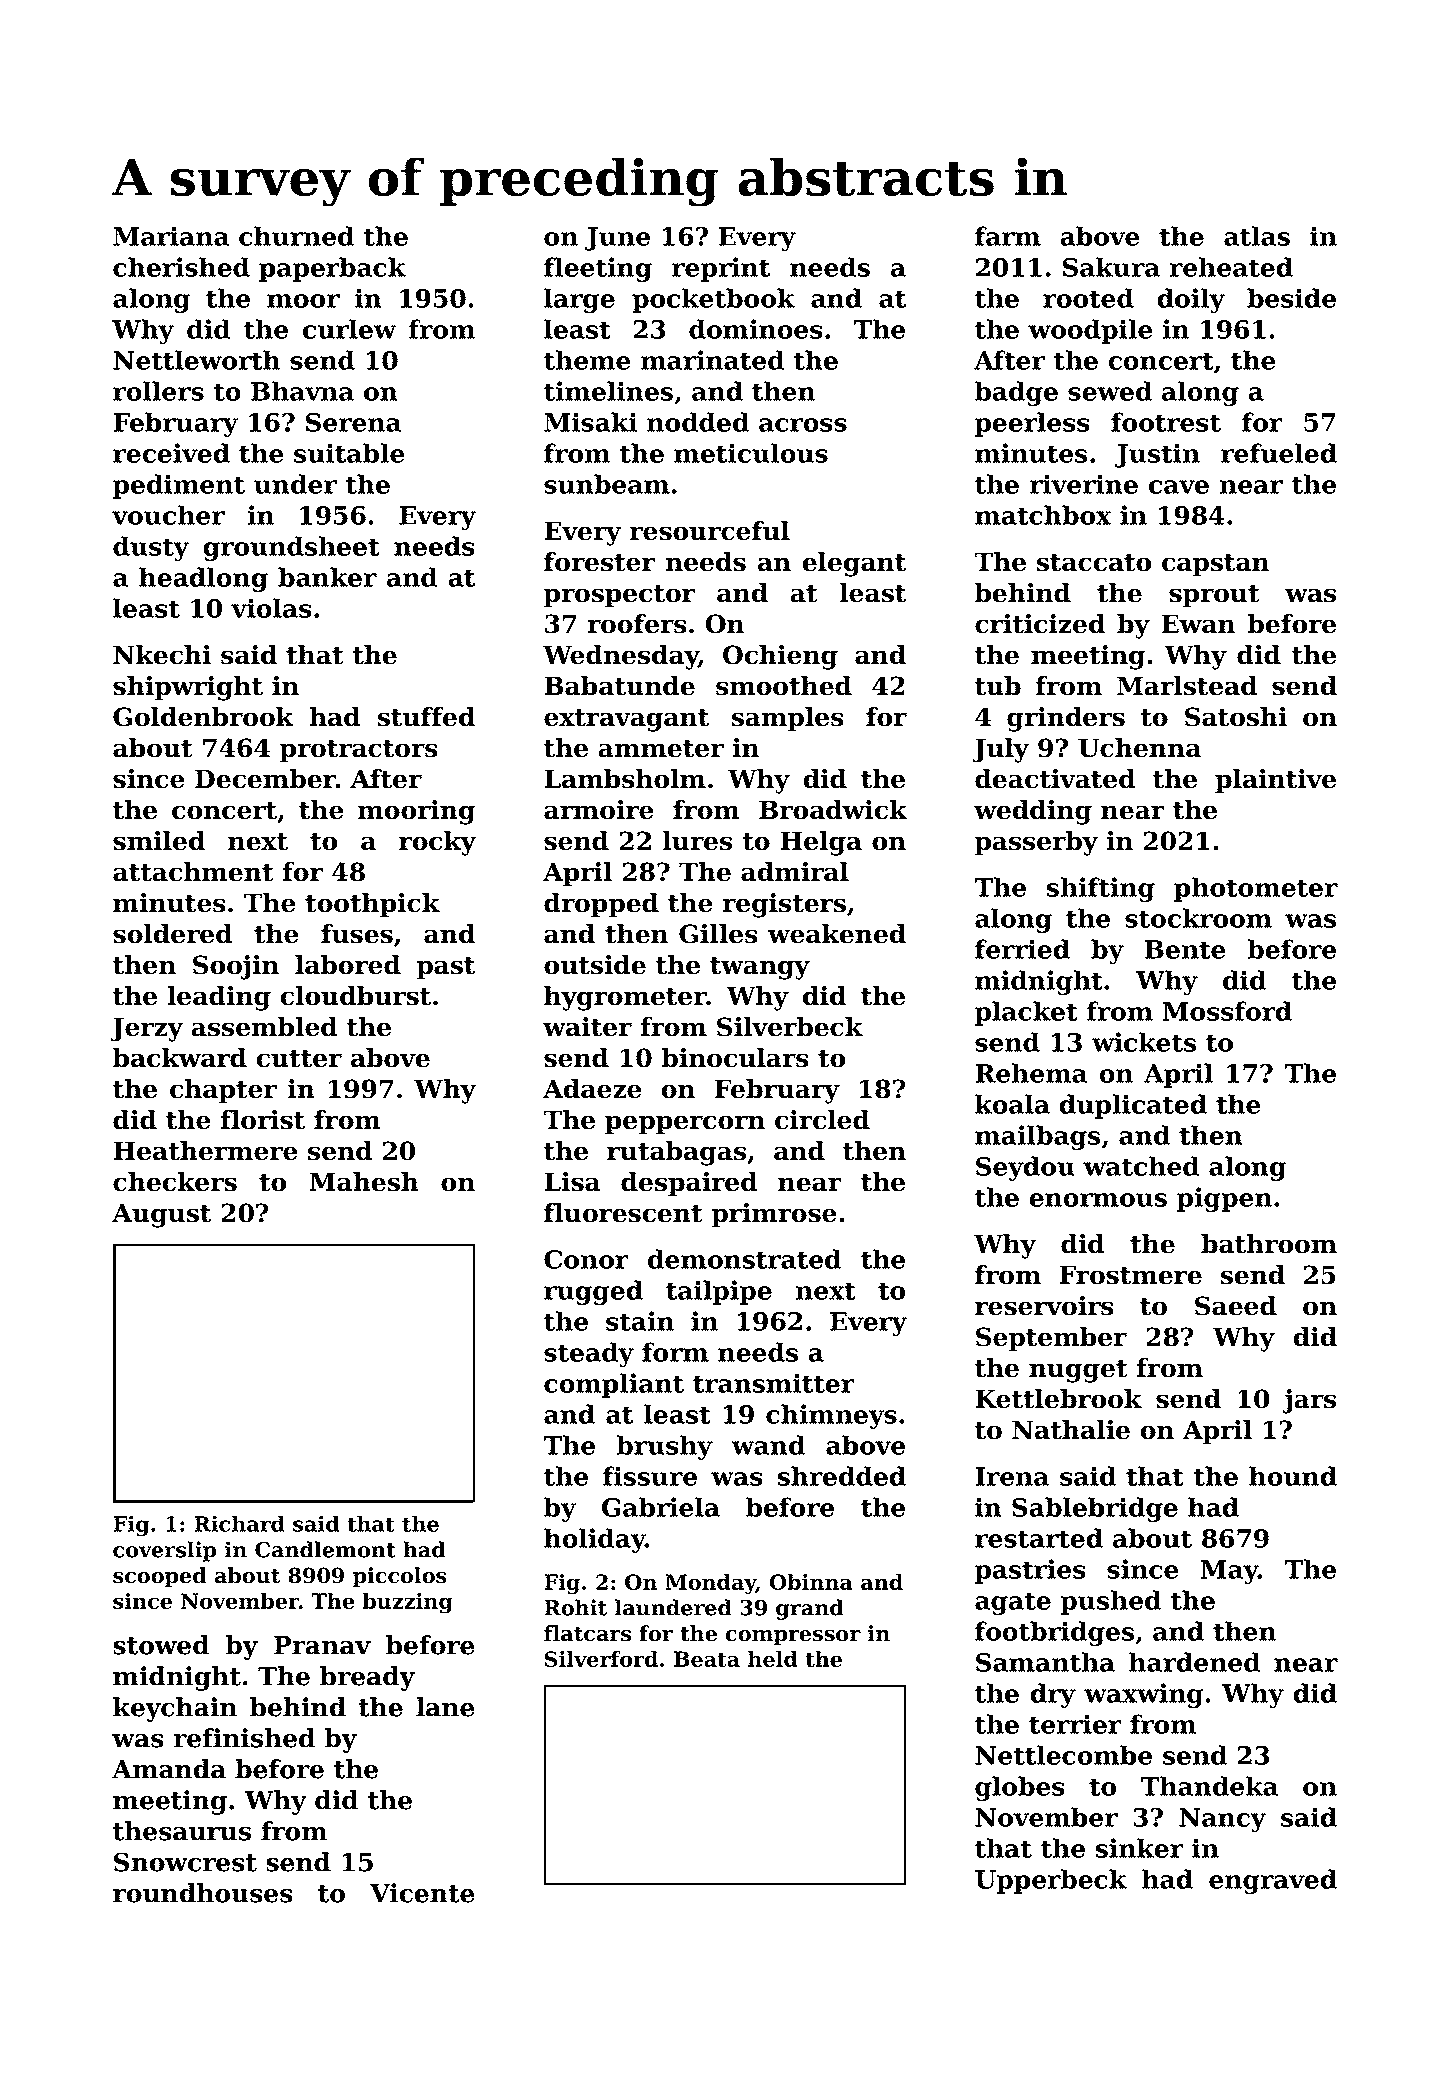  I want to click on Nancy, so click(1222, 1820).
